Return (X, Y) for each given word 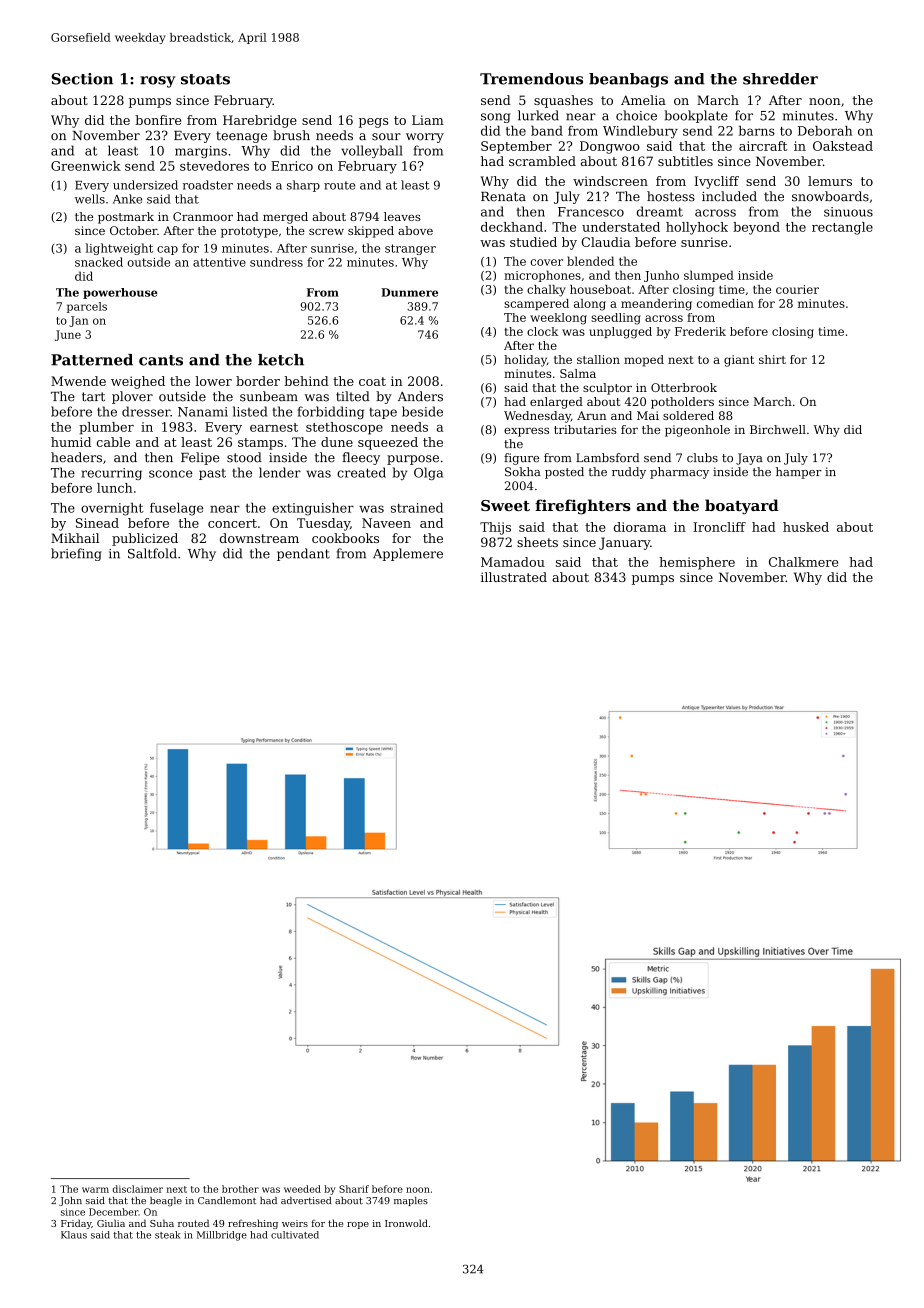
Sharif (354, 1189)
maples (411, 1201)
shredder (780, 79)
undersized (145, 185)
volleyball (372, 151)
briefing (76, 554)
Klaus (74, 1235)
